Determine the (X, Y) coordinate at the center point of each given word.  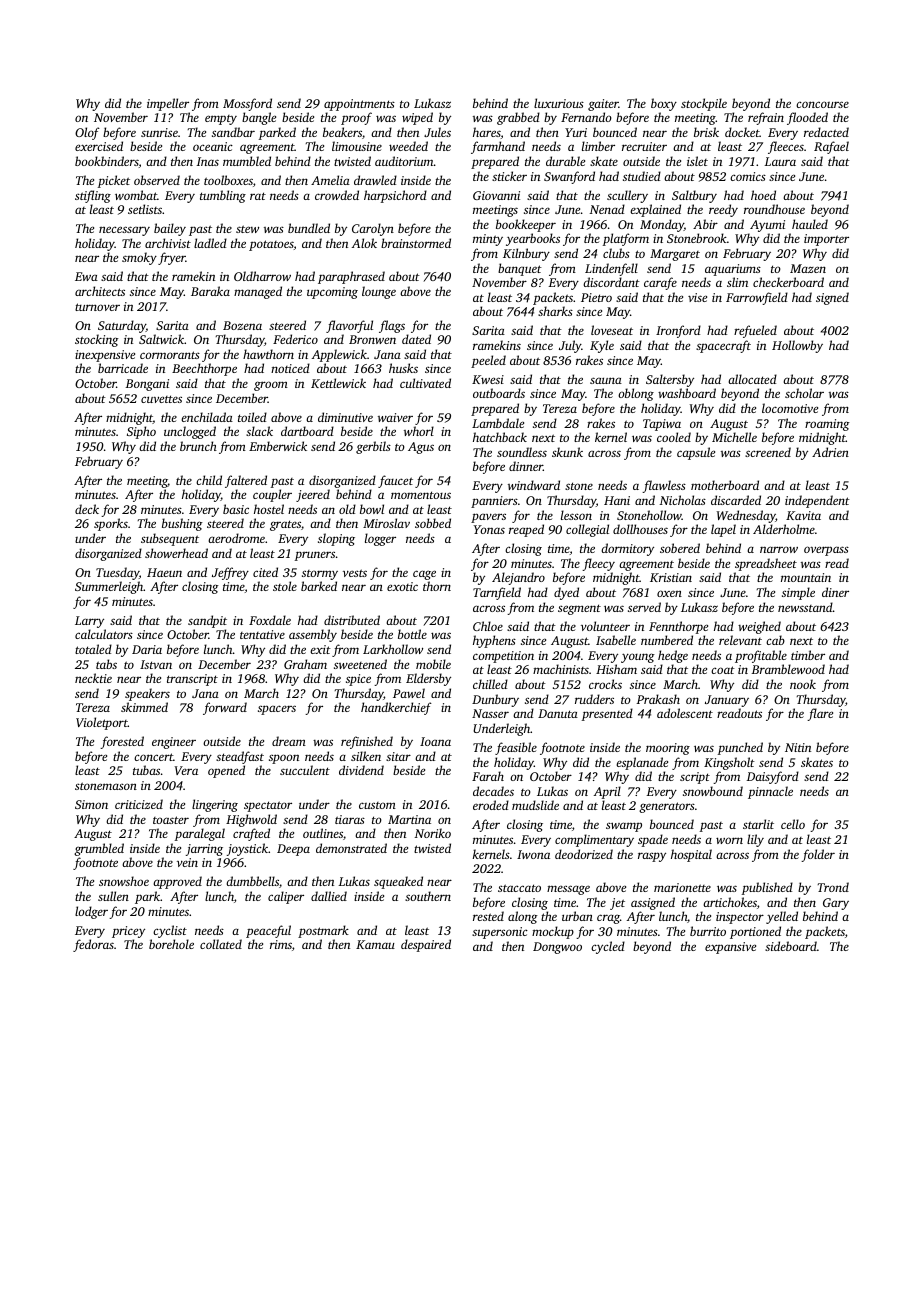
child (209, 480)
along (523, 917)
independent (817, 501)
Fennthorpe (678, 627)
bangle (259, 118)
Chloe (488, 626)
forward (225, 708)
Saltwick (161, 339)
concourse (822, 104)
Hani (617, 500)
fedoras (93, 945)
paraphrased (351, 277)
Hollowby (797, 346)
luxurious (559, 103)
